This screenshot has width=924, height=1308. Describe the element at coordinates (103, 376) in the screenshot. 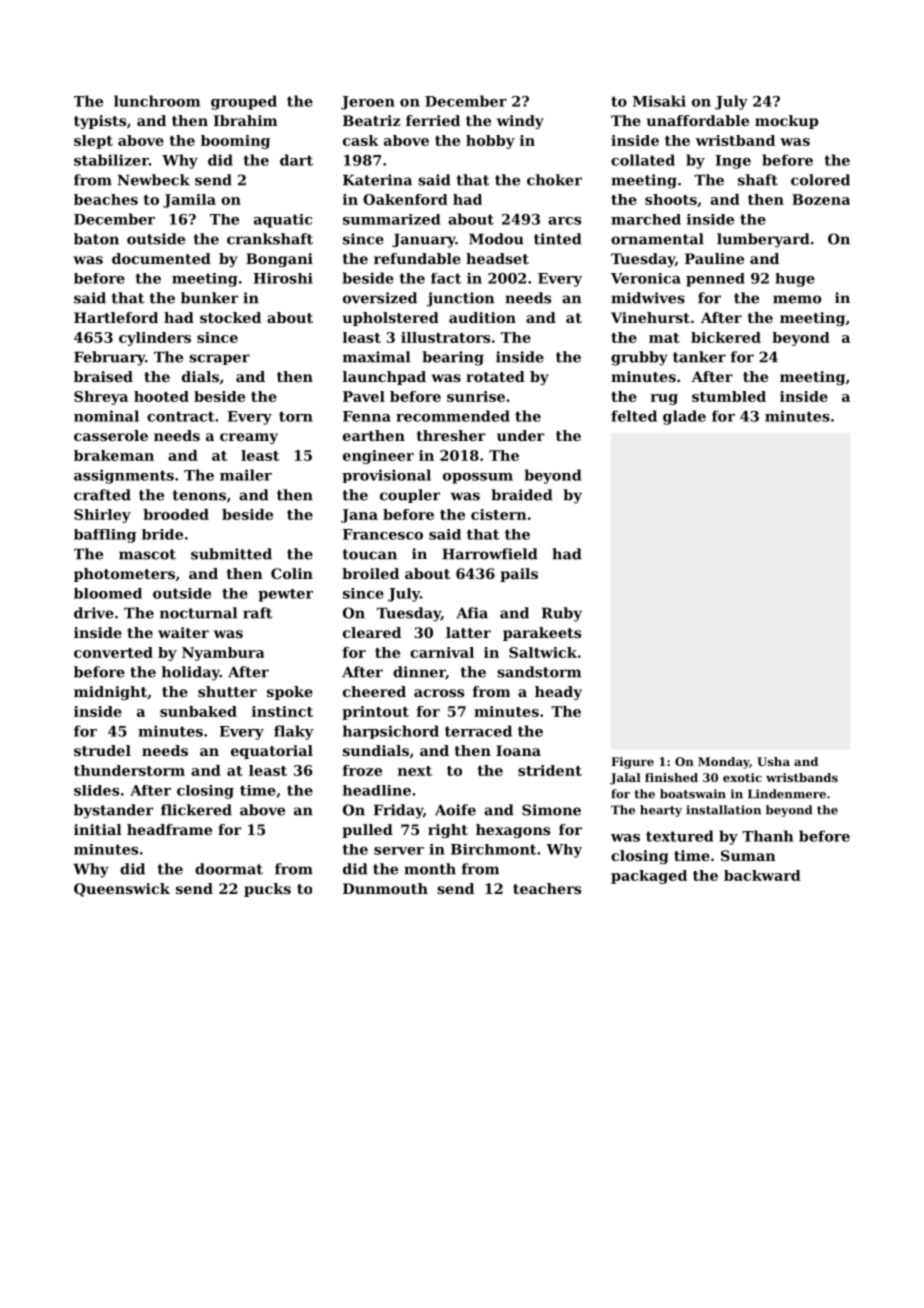

I see `braised` at that location.
